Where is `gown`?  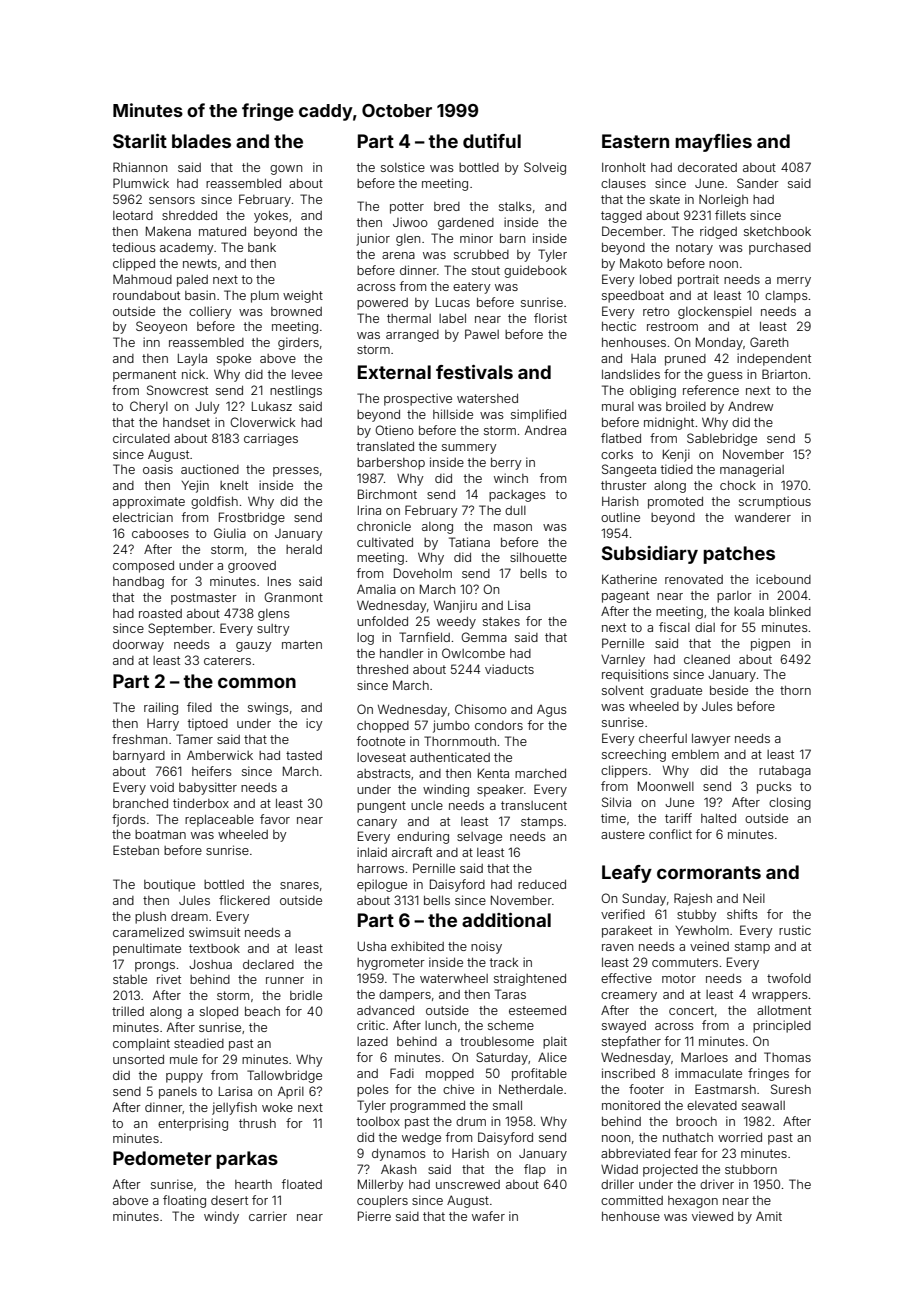
gown is located at coordinates (286, 170).
